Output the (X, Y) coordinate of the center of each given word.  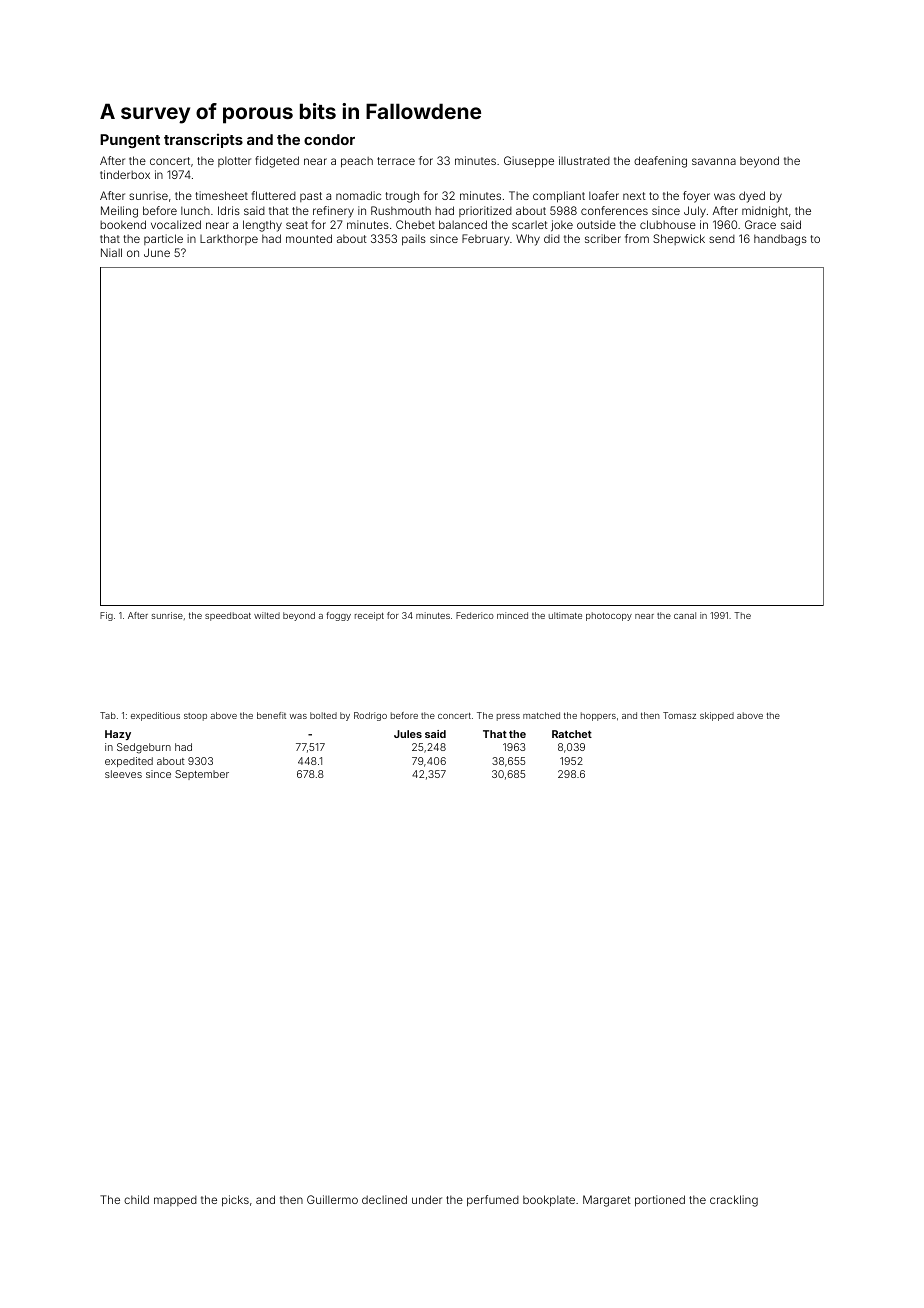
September (202, 775)
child (136, 1199)
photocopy (609, 616)
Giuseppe (529, 162)
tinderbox (125, 174)
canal (685, 615)
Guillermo (332, 1199)
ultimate (565, 615)
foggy (338, 616)
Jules (408, 734)
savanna (714, 161)
